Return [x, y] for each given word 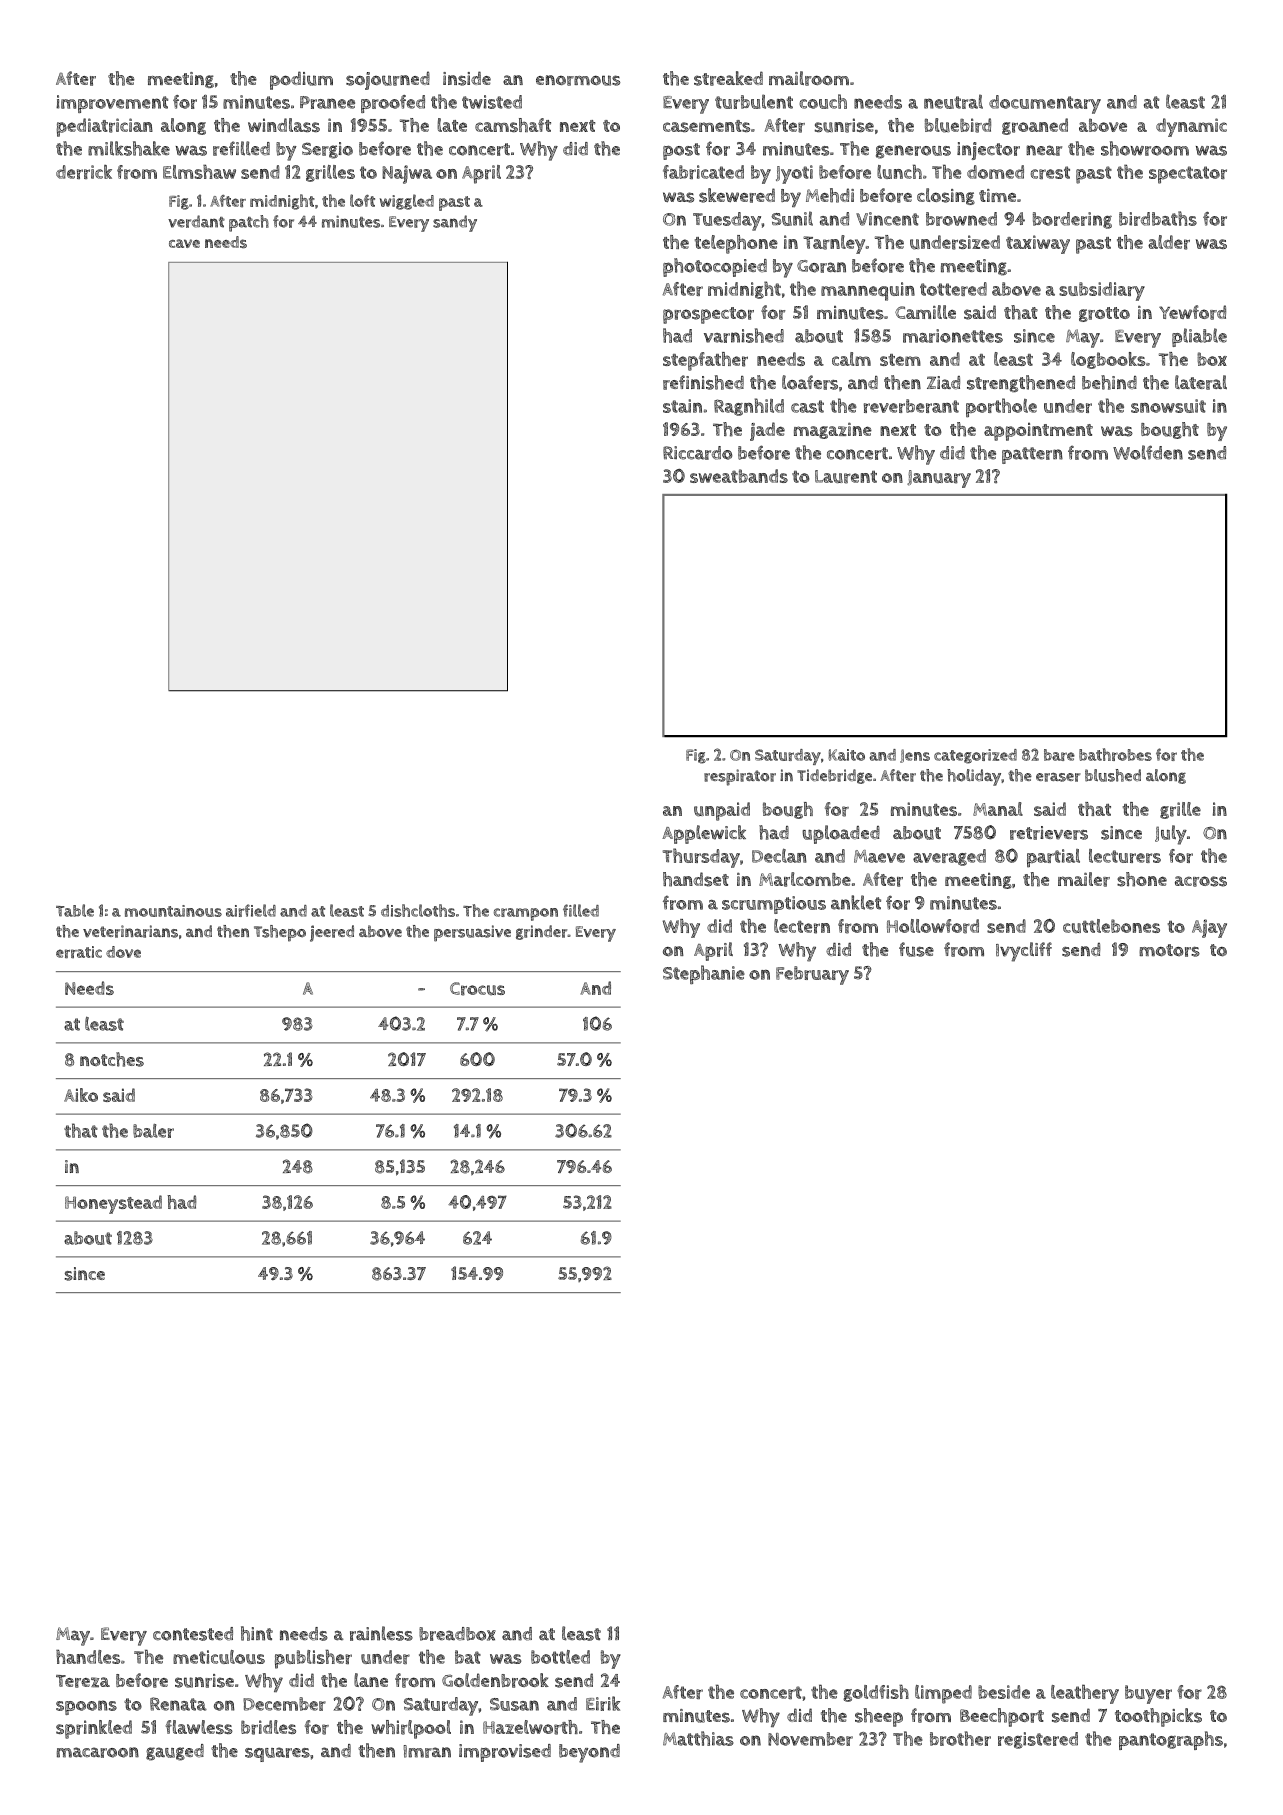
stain [682, 406]
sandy [455, 223]
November [810, 1739]
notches [112, 1059]
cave [184, 243]
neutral [953, 101]
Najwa [407, 174]
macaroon [98, 1752]
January [939, 479]
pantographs [1171, 1740]
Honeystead [113, 1204]
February [812, 975]
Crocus [477, 989]
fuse [916, 949]
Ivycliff [1024, 952]
